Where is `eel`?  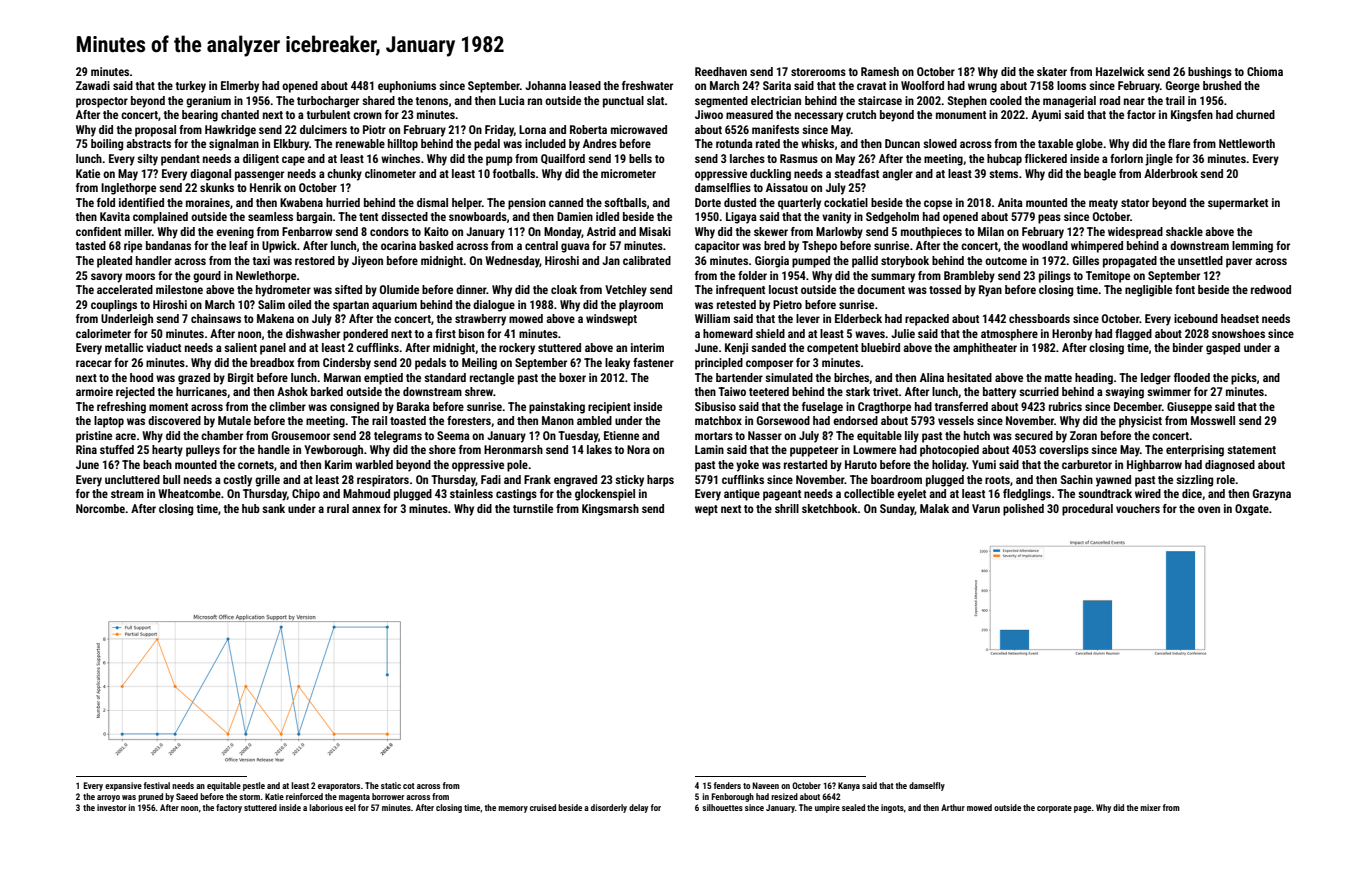
eel is located at coordinates (350, 807).
